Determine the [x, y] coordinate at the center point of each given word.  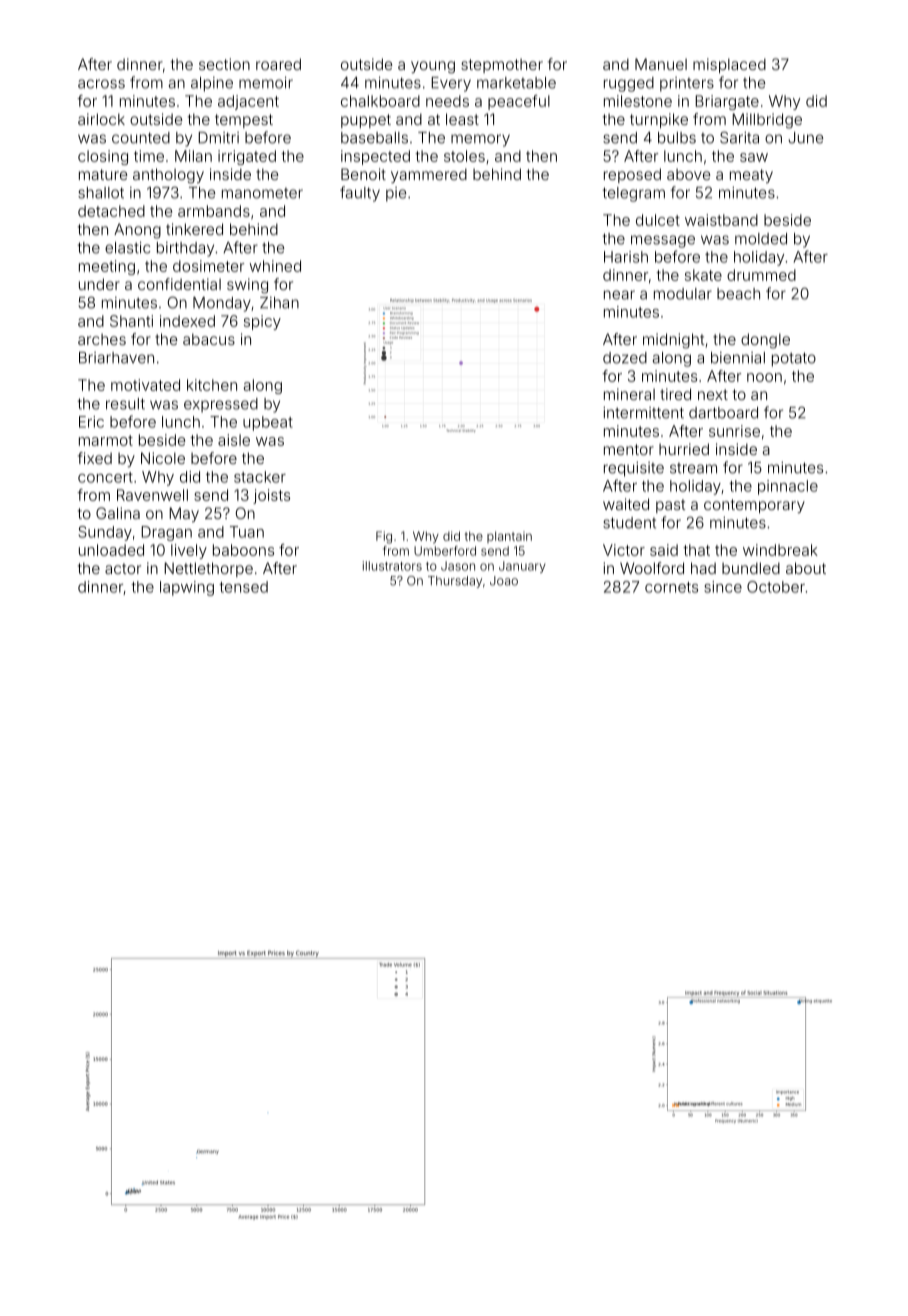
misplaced [729, 65]
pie [396, 194]
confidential [179, 284]
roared [278, 64]
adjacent [248, 102]
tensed [243, 587]
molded [761, 239]
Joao [504, 581]
